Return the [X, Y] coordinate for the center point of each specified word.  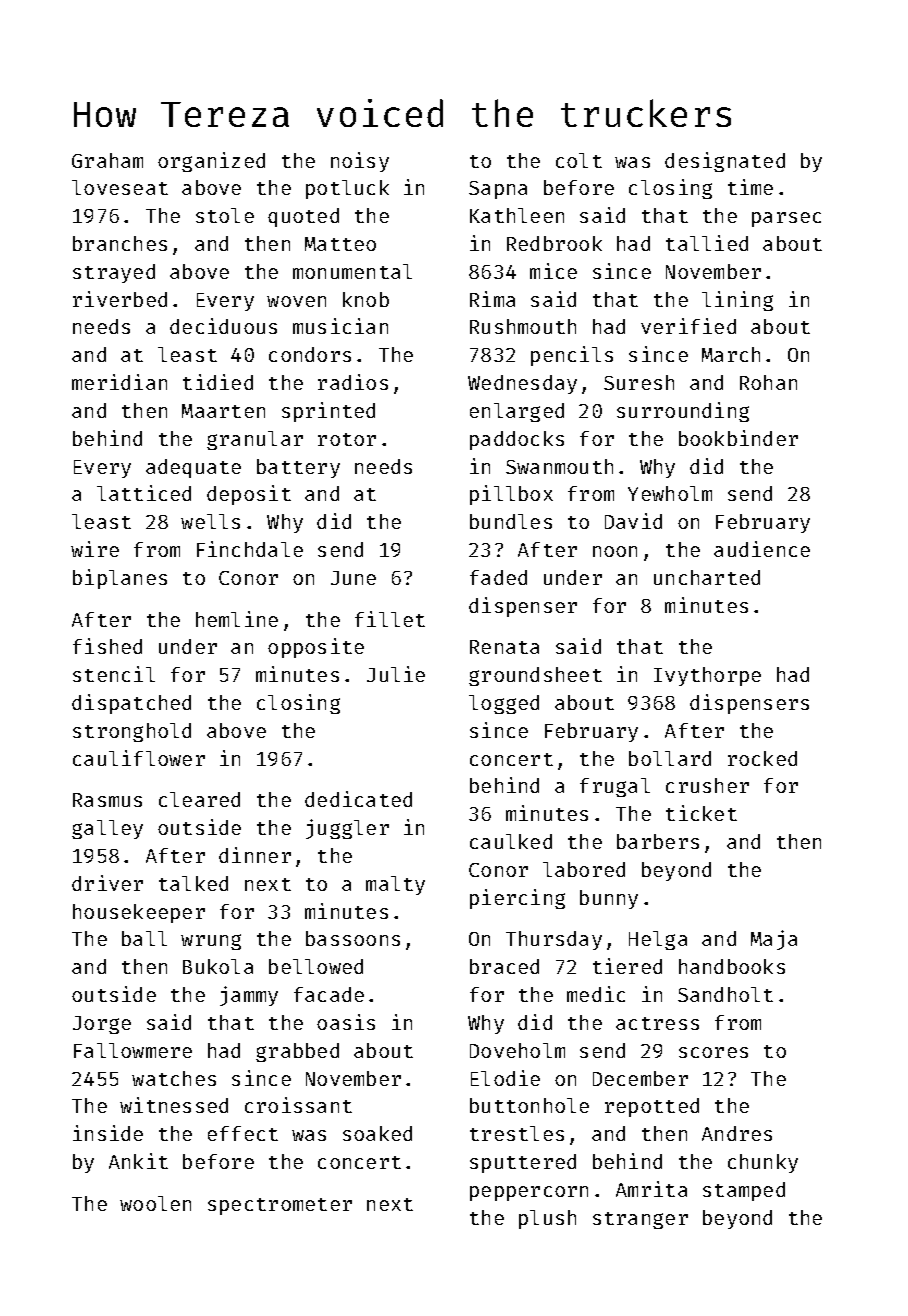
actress [657, 1023]
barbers [658, 841]
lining [737, 301]
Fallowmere [133, 1050]
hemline [237, 619]
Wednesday [522, 384]
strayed [114, 273]
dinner [255, 855]
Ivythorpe [707, 676]
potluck [347, 189]
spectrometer [280, 1206]
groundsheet [535, 676]
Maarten [223, 411]
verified [688, 326]
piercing [517, 899]
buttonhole [529, 1105]
